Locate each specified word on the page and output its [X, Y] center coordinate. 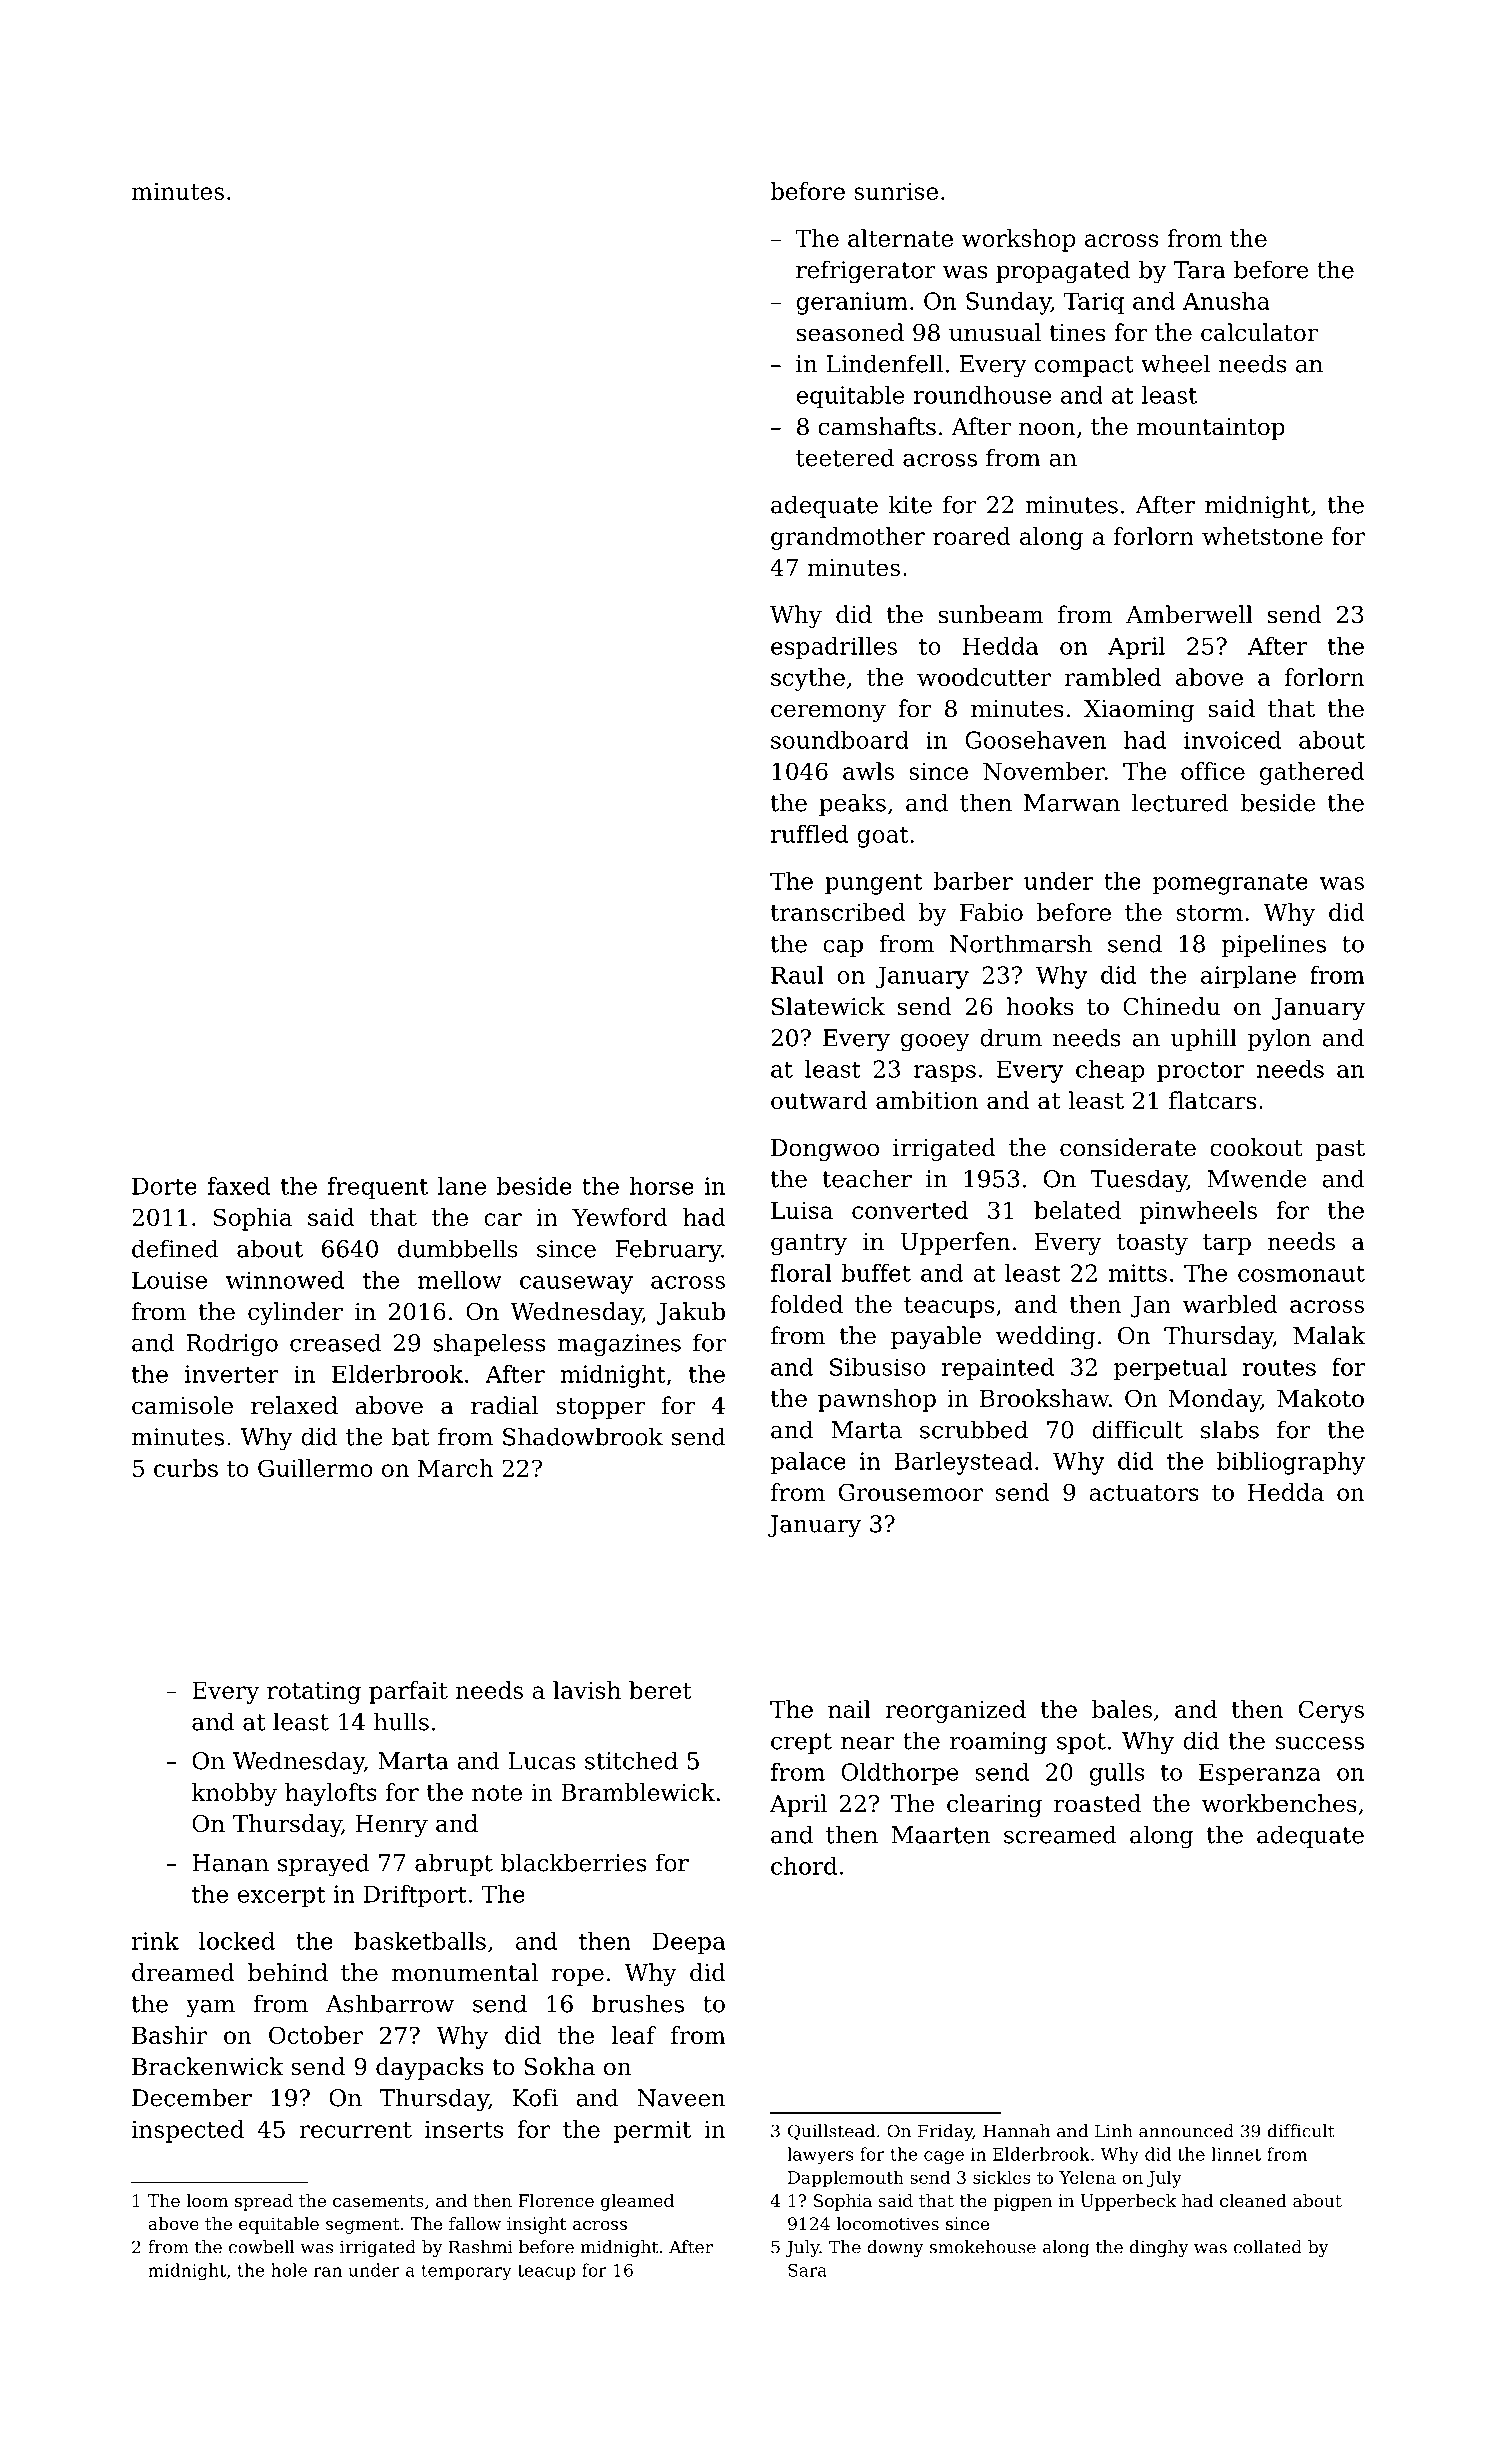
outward [819, 1100]
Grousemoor [911, 1492]
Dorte [164, 1186]
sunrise [896, 191]
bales [1122, 1709]
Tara [1199, 270]
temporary [466, 2272]
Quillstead [831, 2132]
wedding [1046, 1337]
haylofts [331, 1794]
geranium [852, 303]
